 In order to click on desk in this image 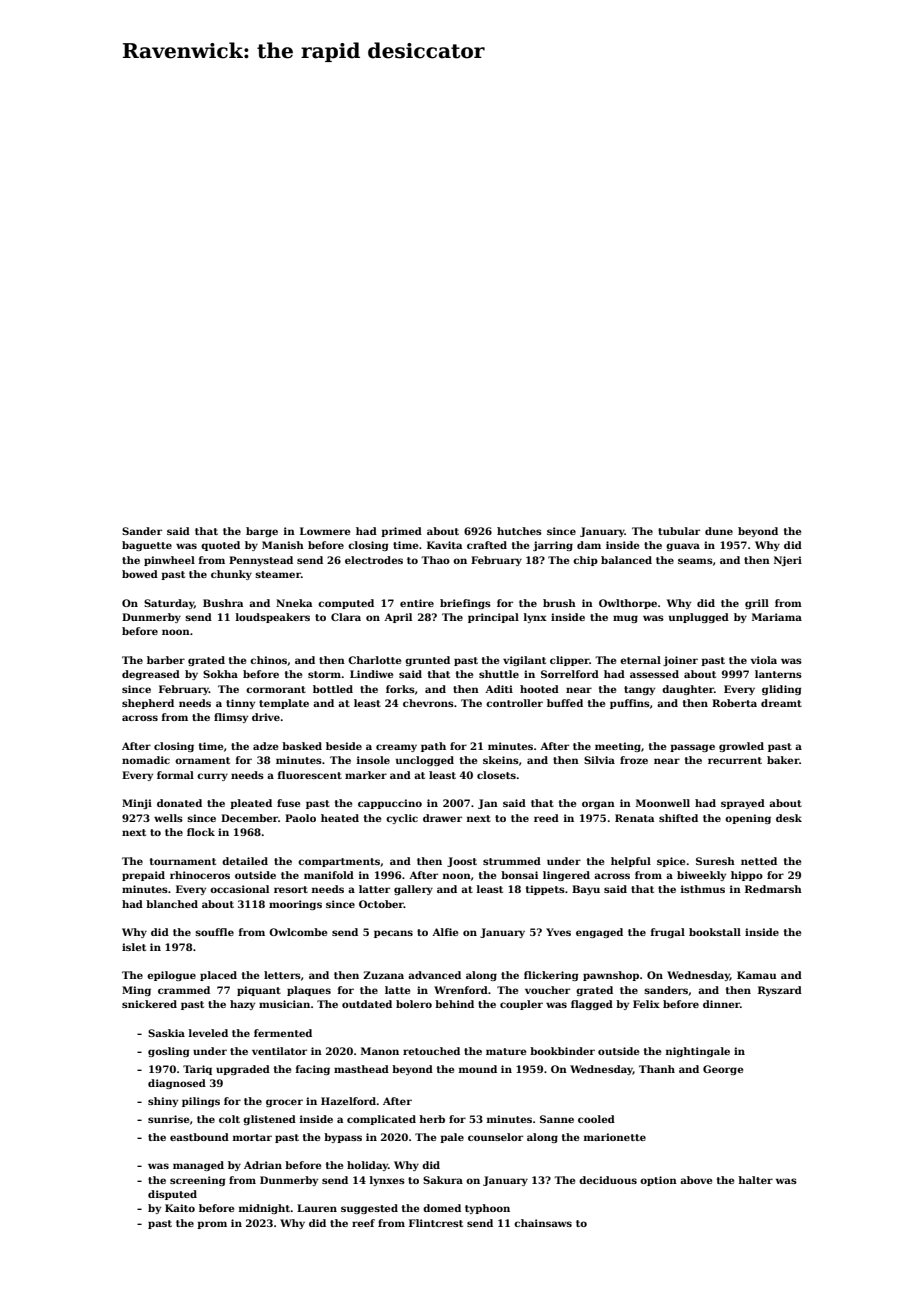, I will do `click(789, 818)`.
